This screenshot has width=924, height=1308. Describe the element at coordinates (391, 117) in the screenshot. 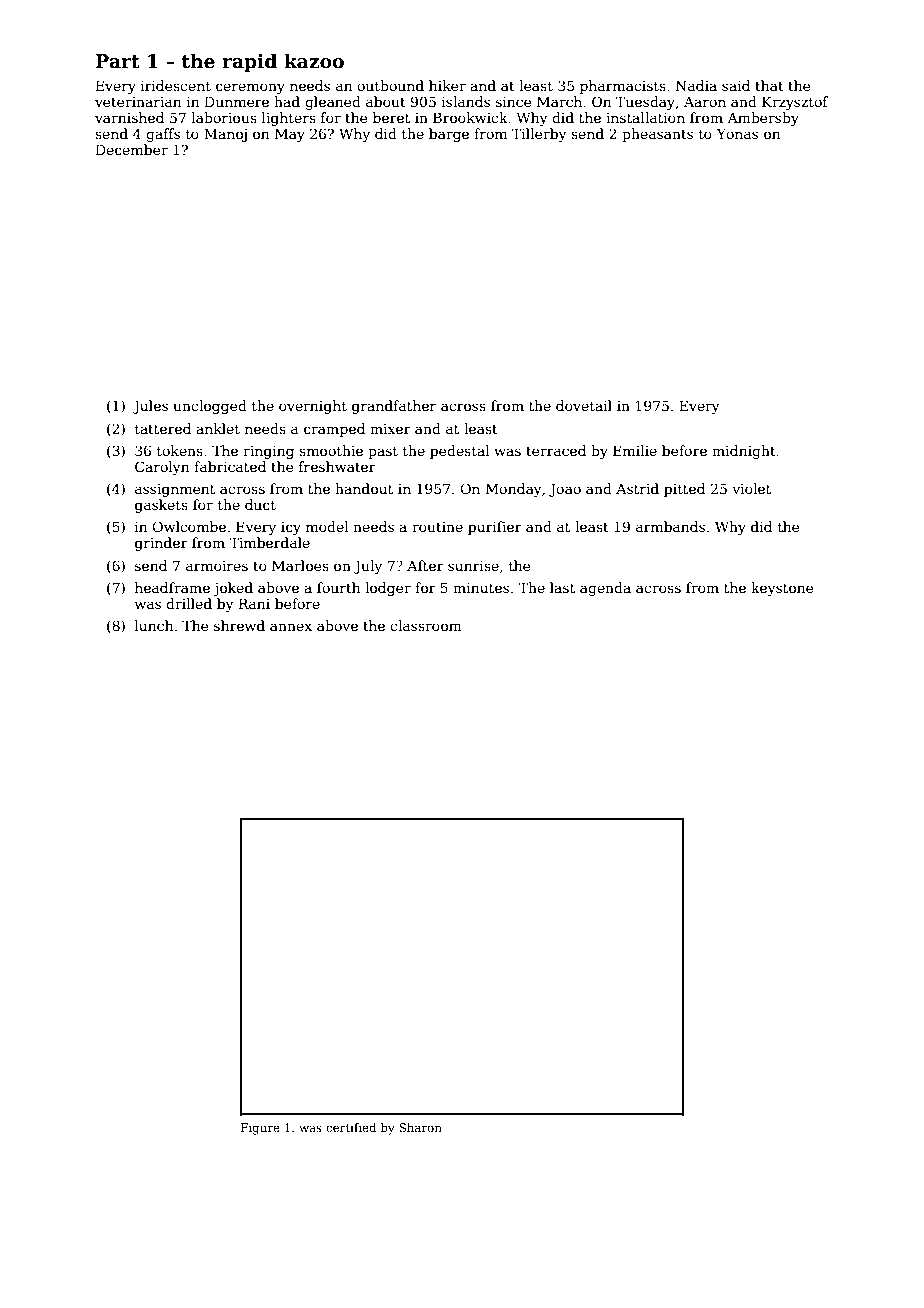

I see `beret` at that location.
